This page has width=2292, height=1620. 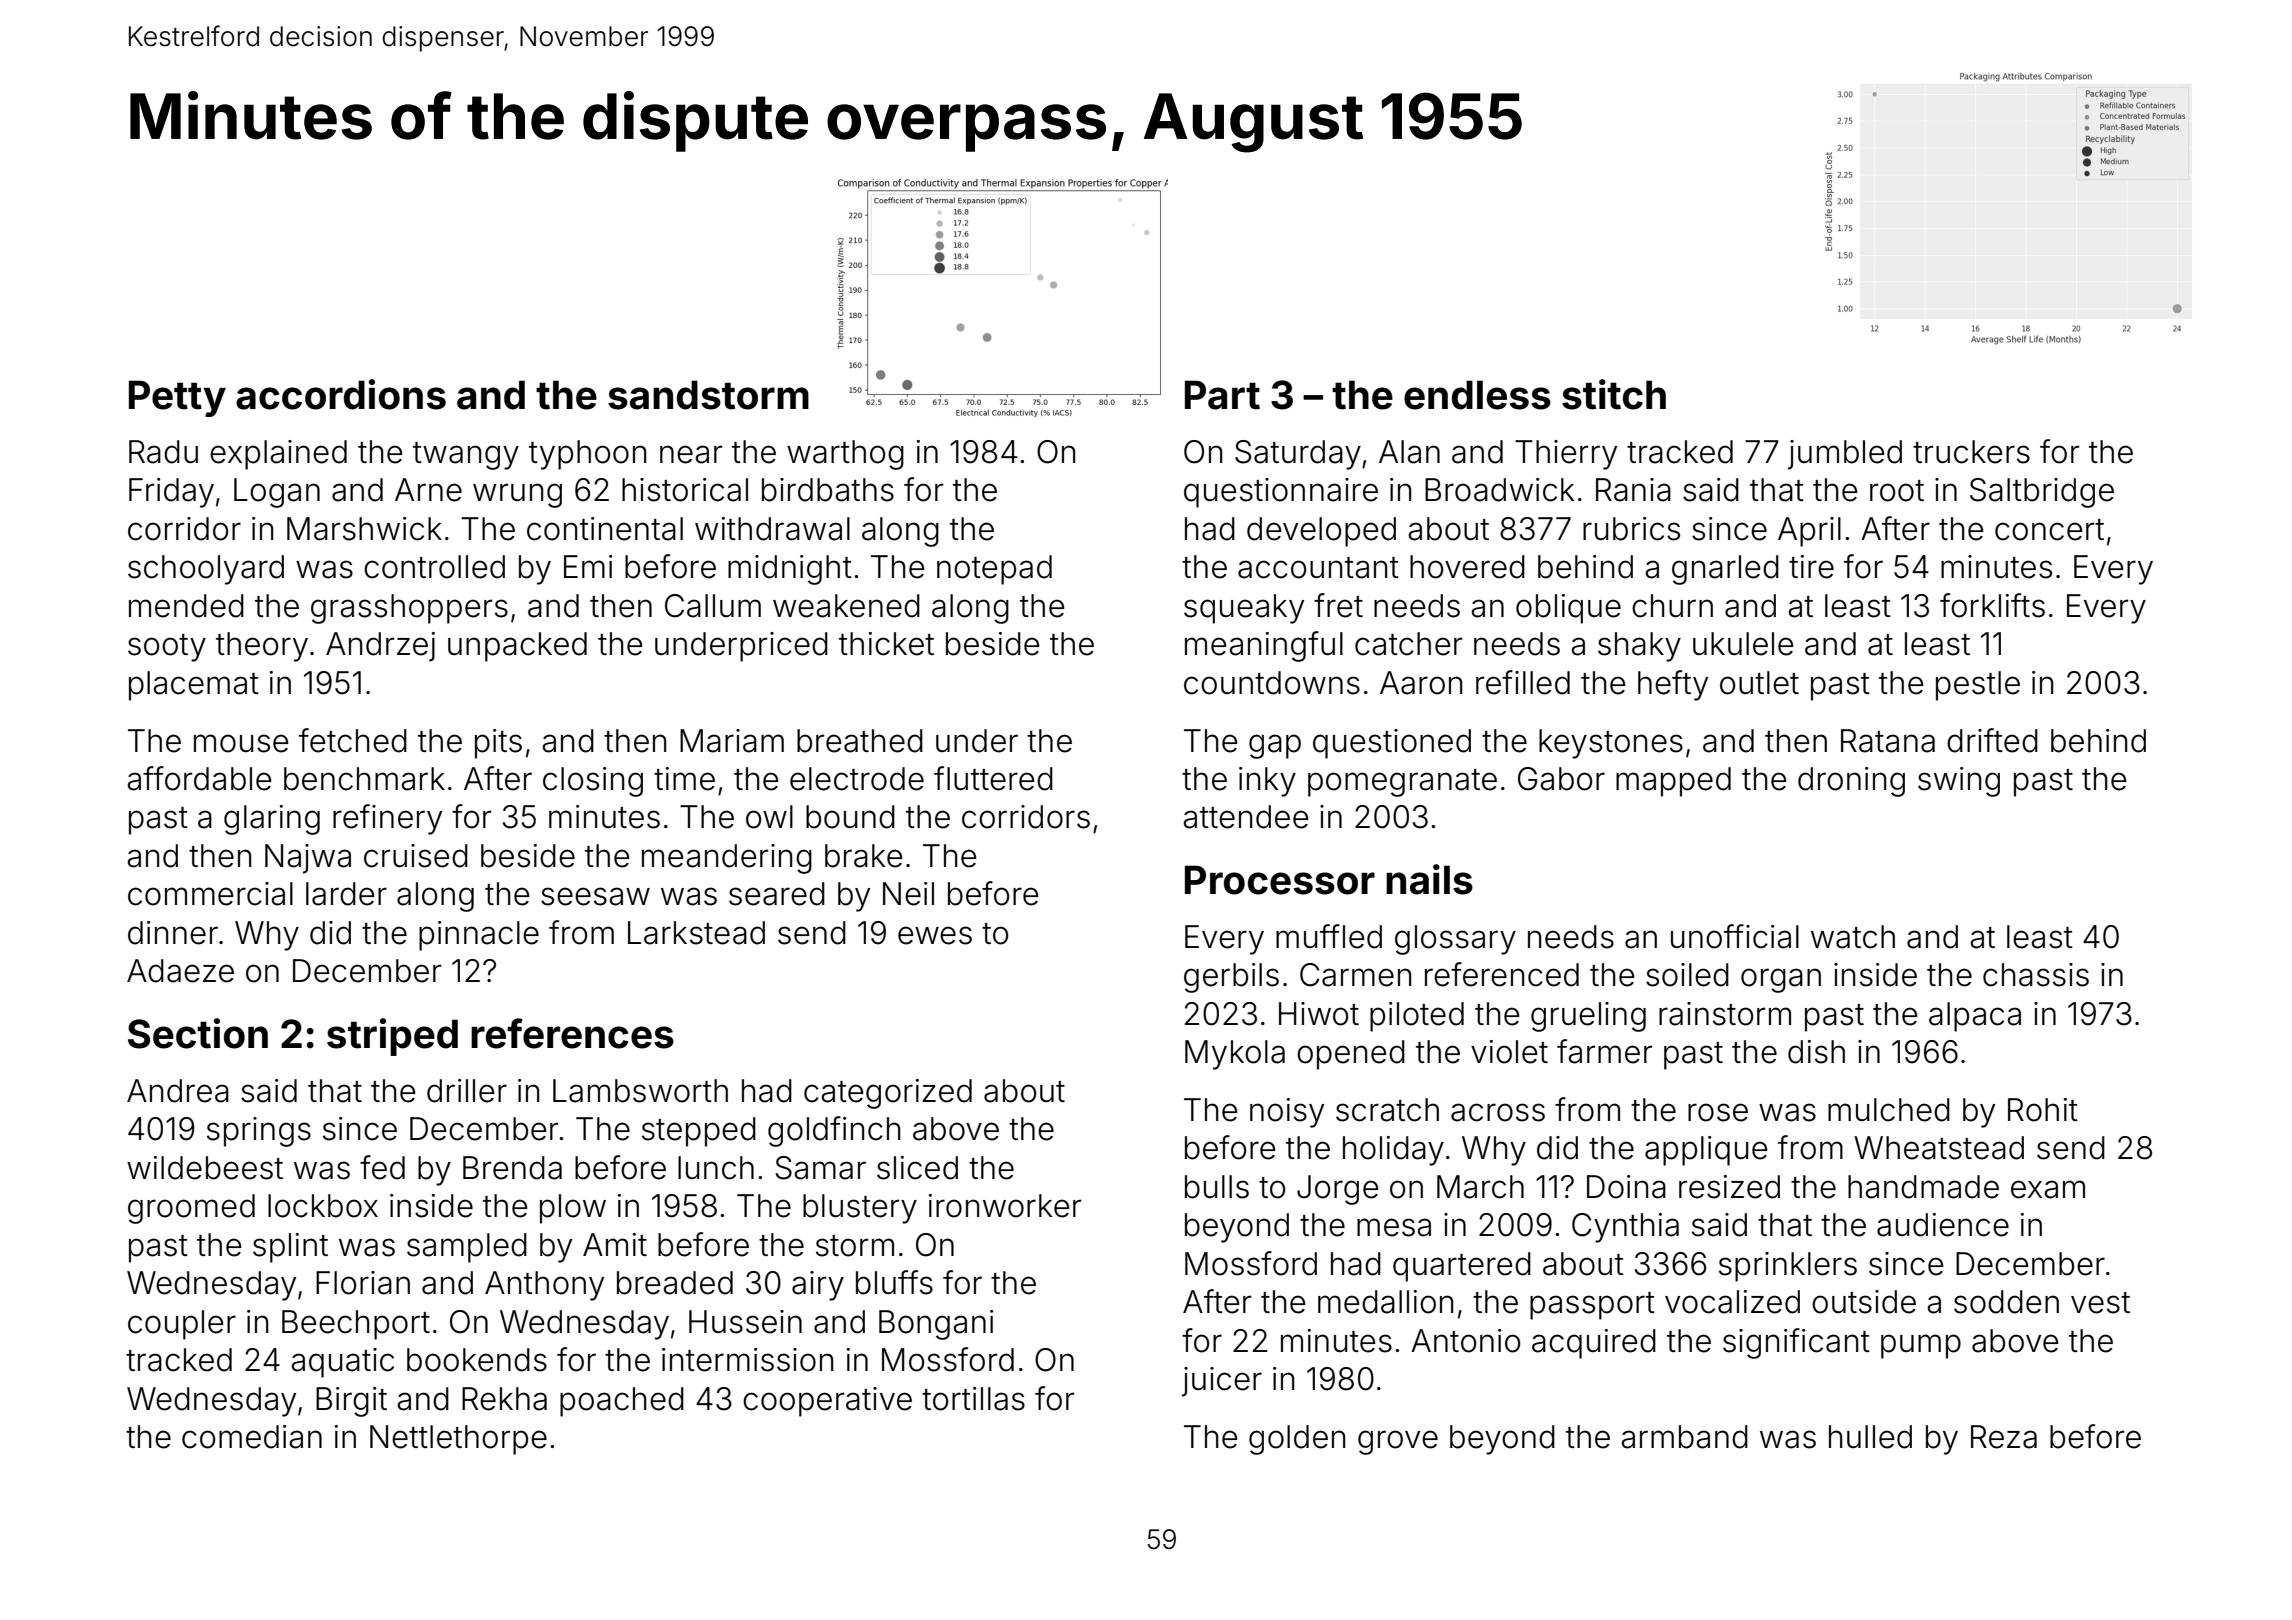 I want to click on golden, so click(x=1297, y=1440).
